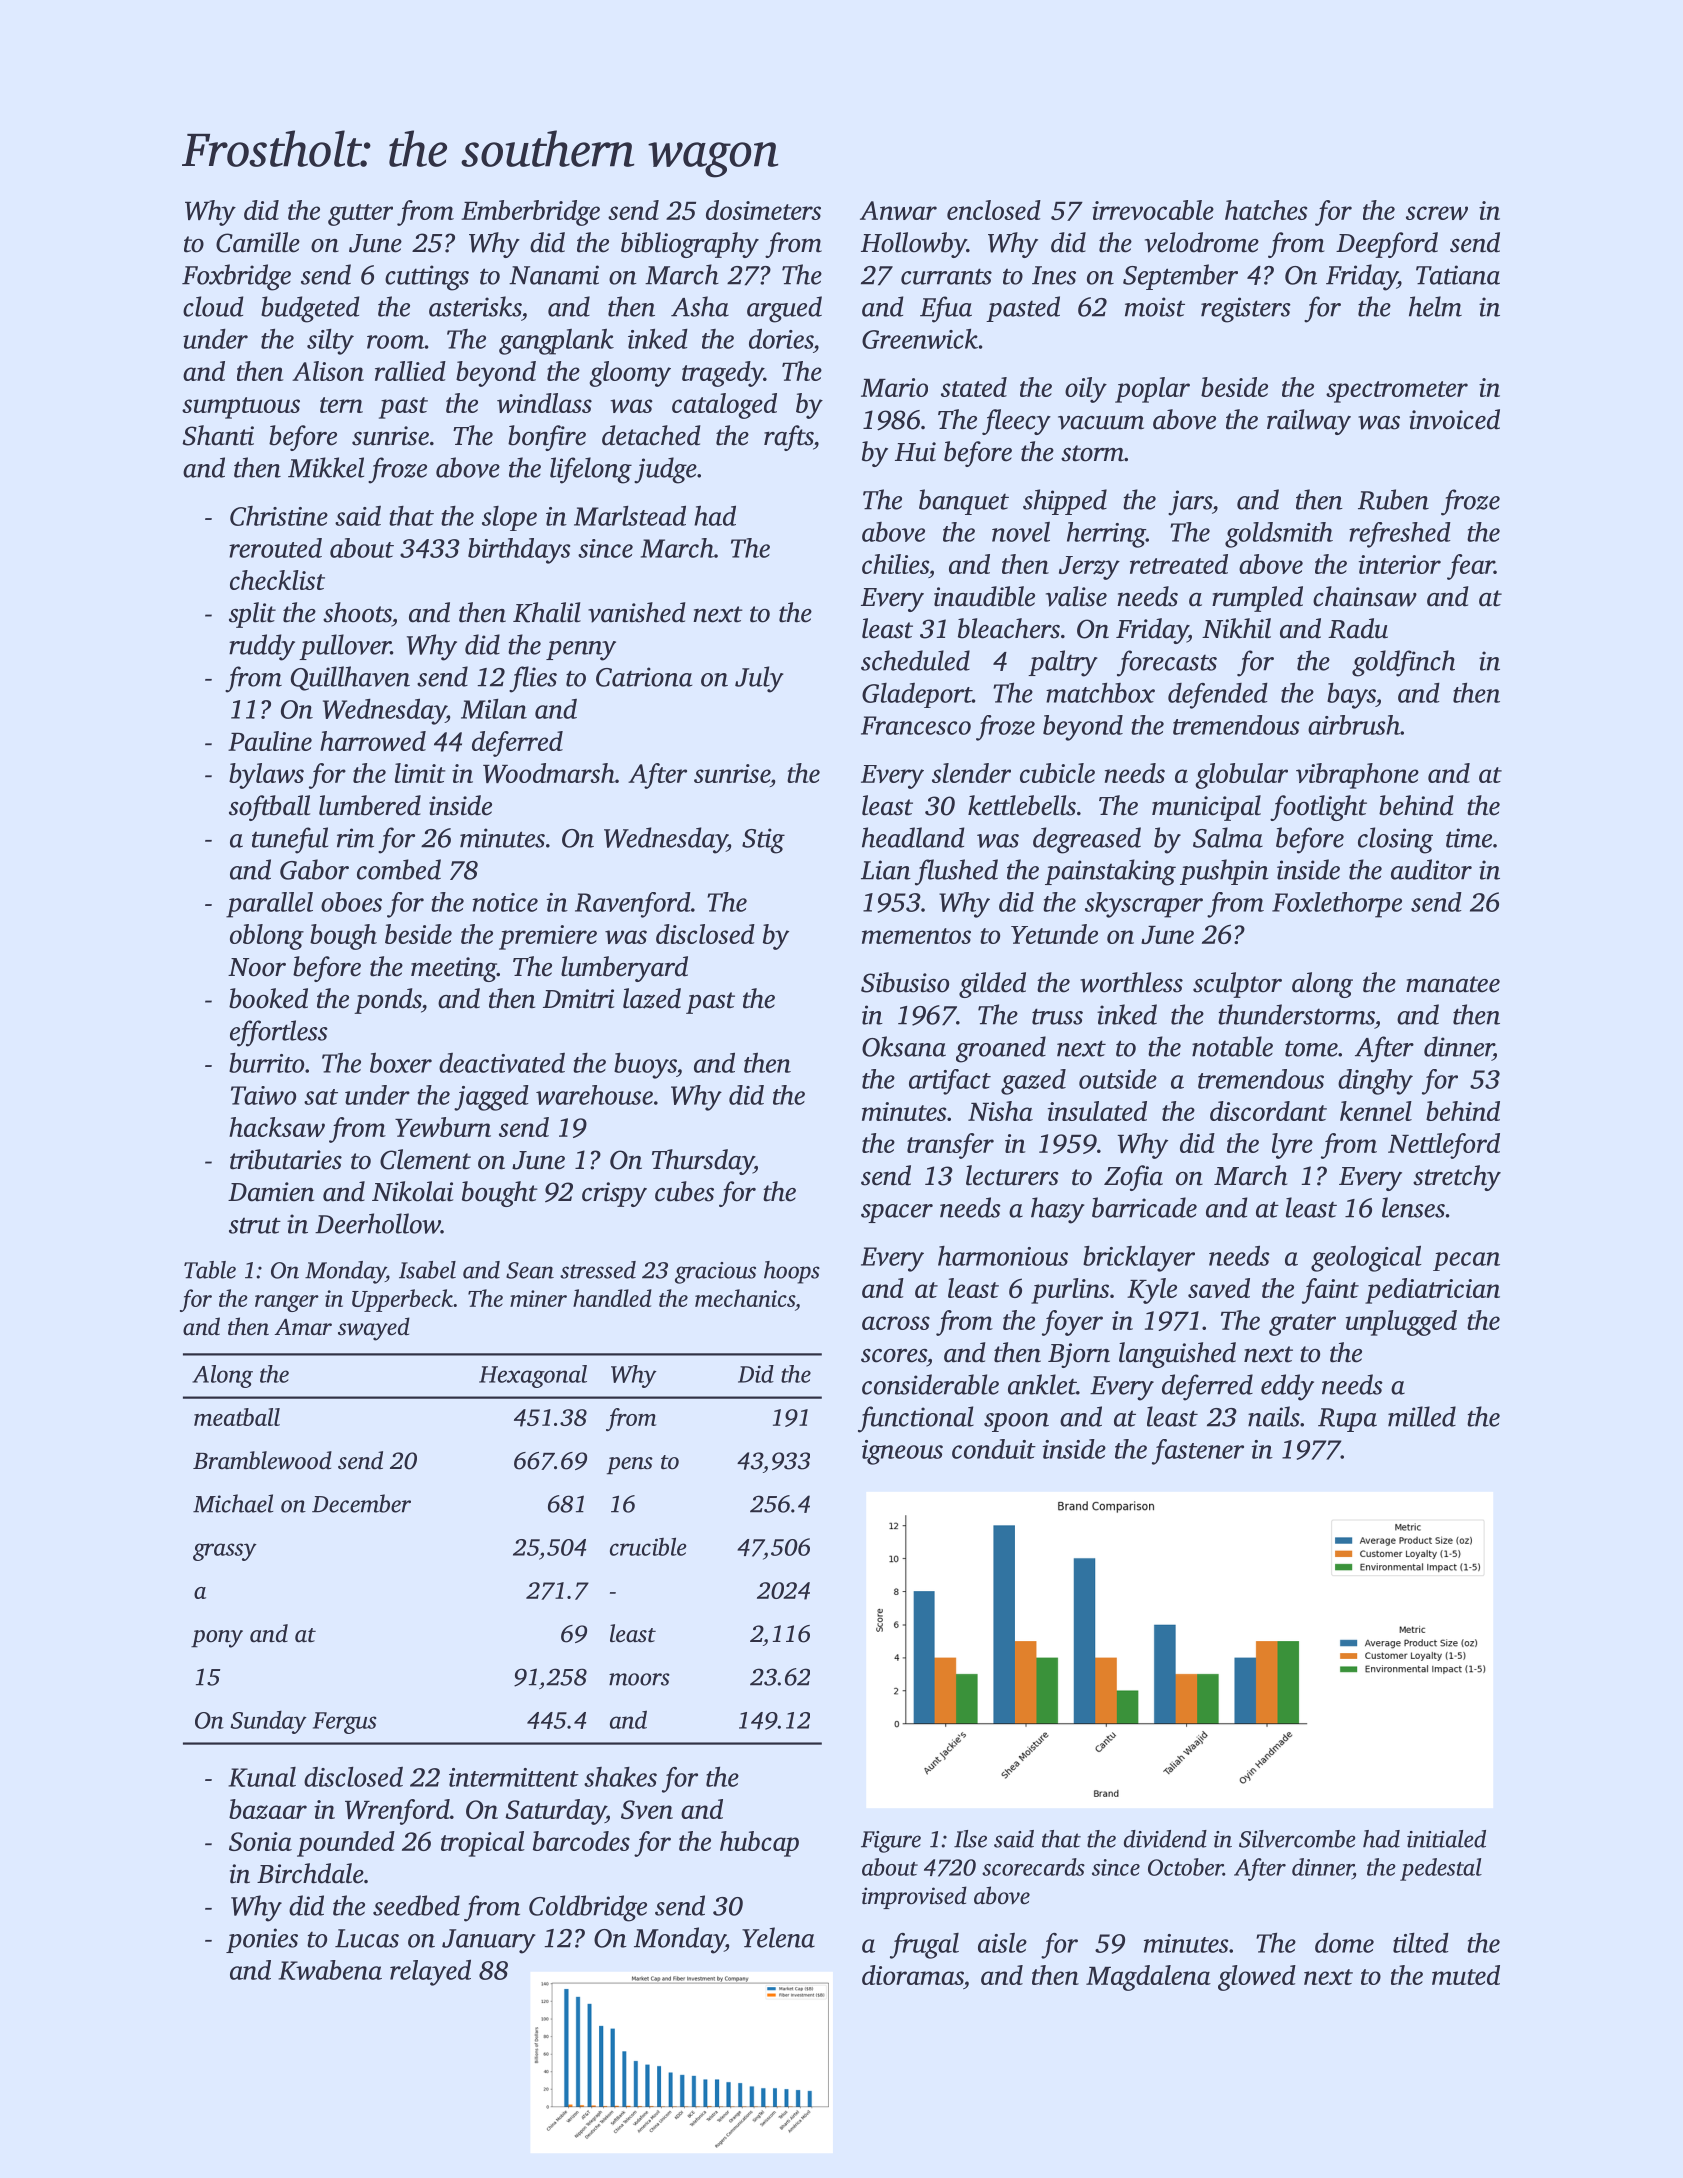 Image resolution: width=1683 pixels, height=2178 pixels. Describe the element at coordinates (648, 1546) in the image. I see `crucible` at that location.
